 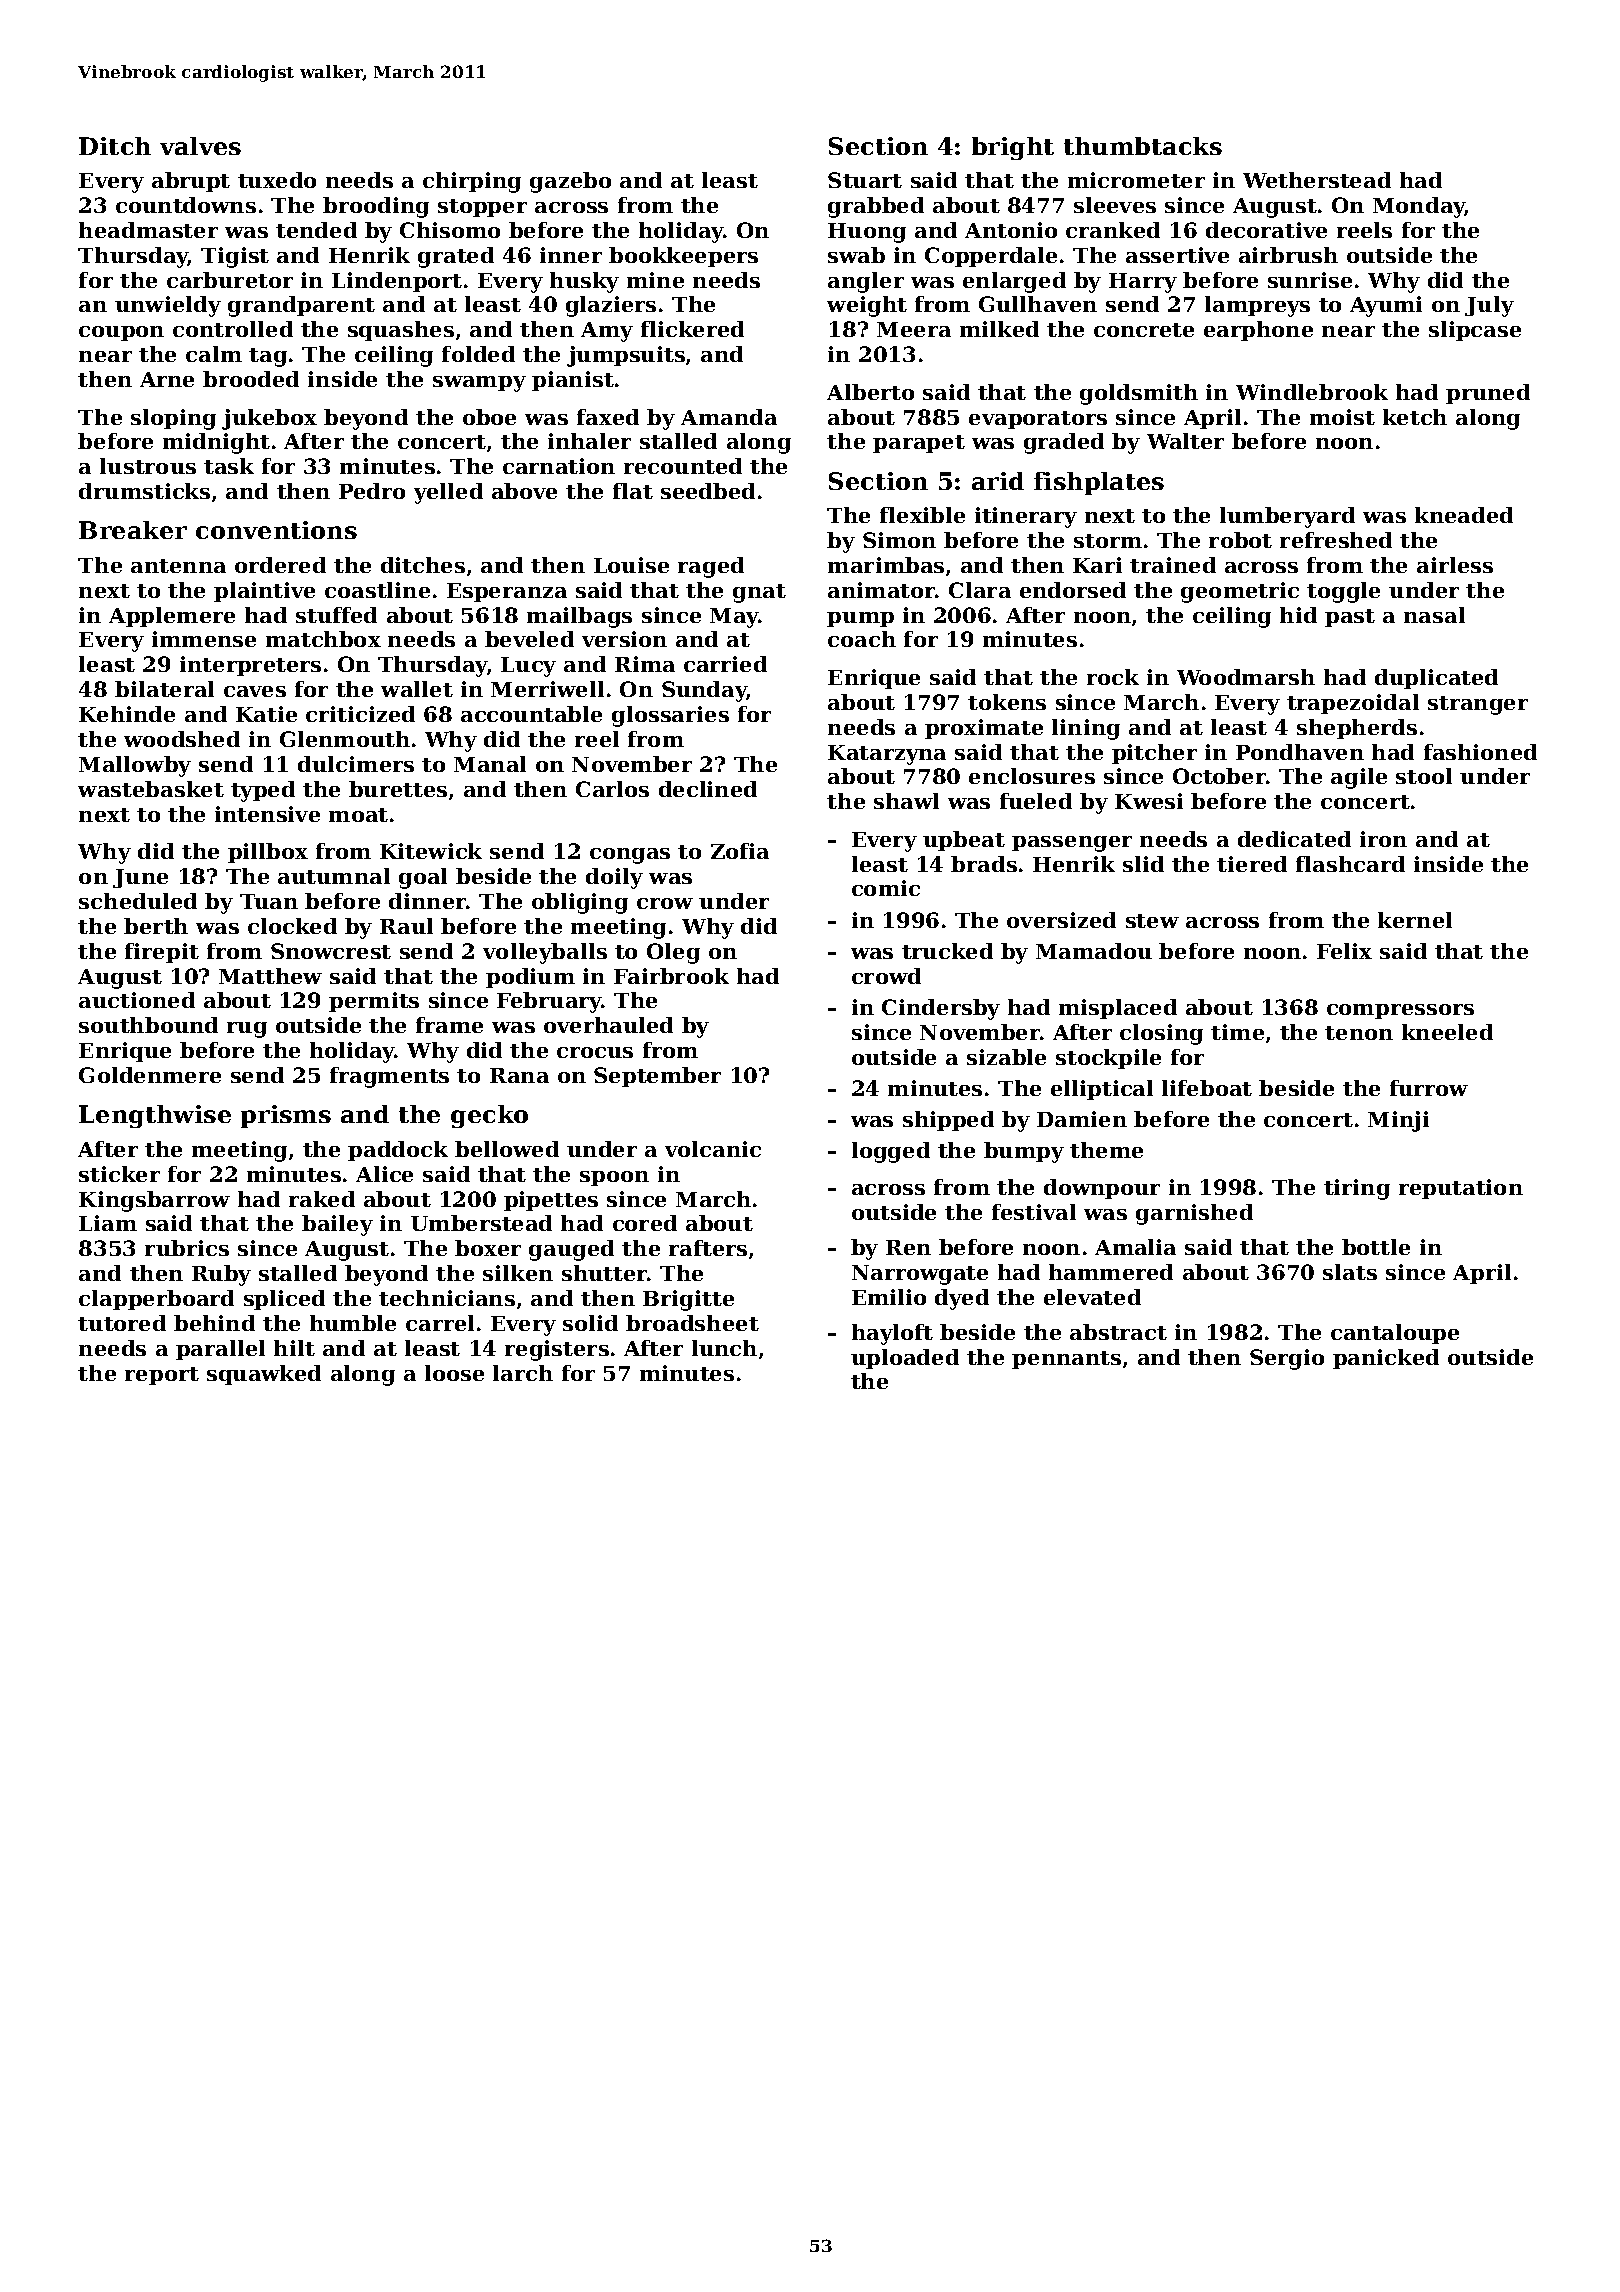 What do you see at coordinates (108, 1223) in the document?
I see `Liam` at bounding box center [108, 1223].
